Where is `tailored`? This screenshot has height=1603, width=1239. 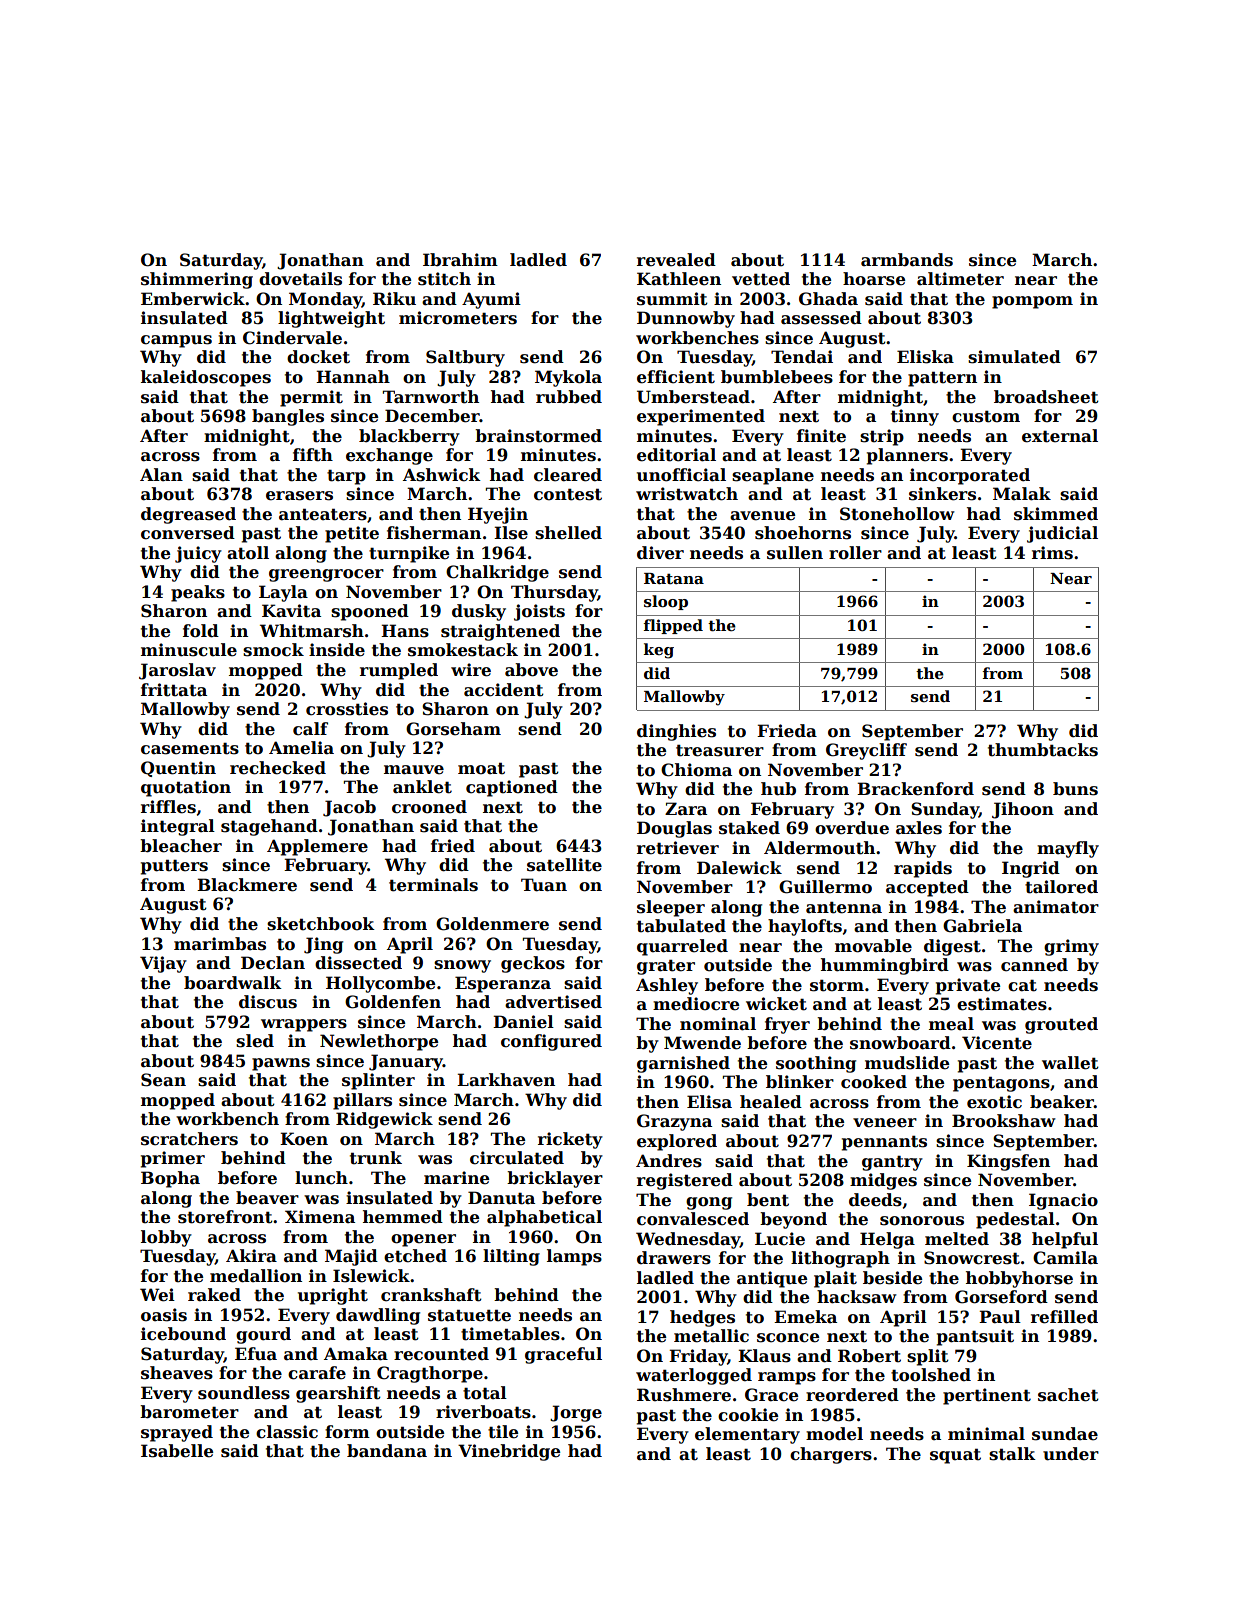
tailored is located at coordinates (1061, 887).
